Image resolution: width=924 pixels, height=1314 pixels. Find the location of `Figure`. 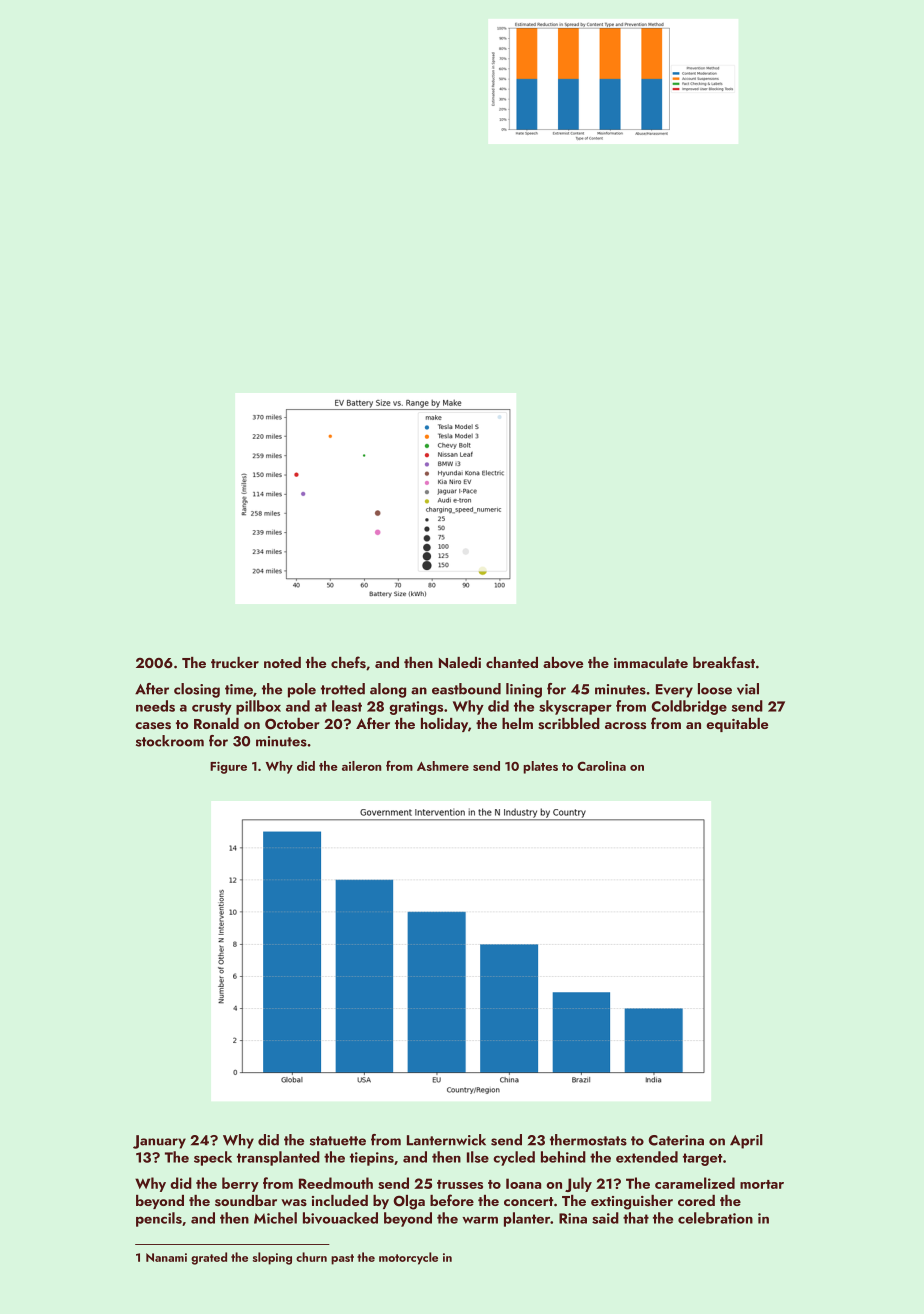

Figure is located at coordinates (228, 768).
